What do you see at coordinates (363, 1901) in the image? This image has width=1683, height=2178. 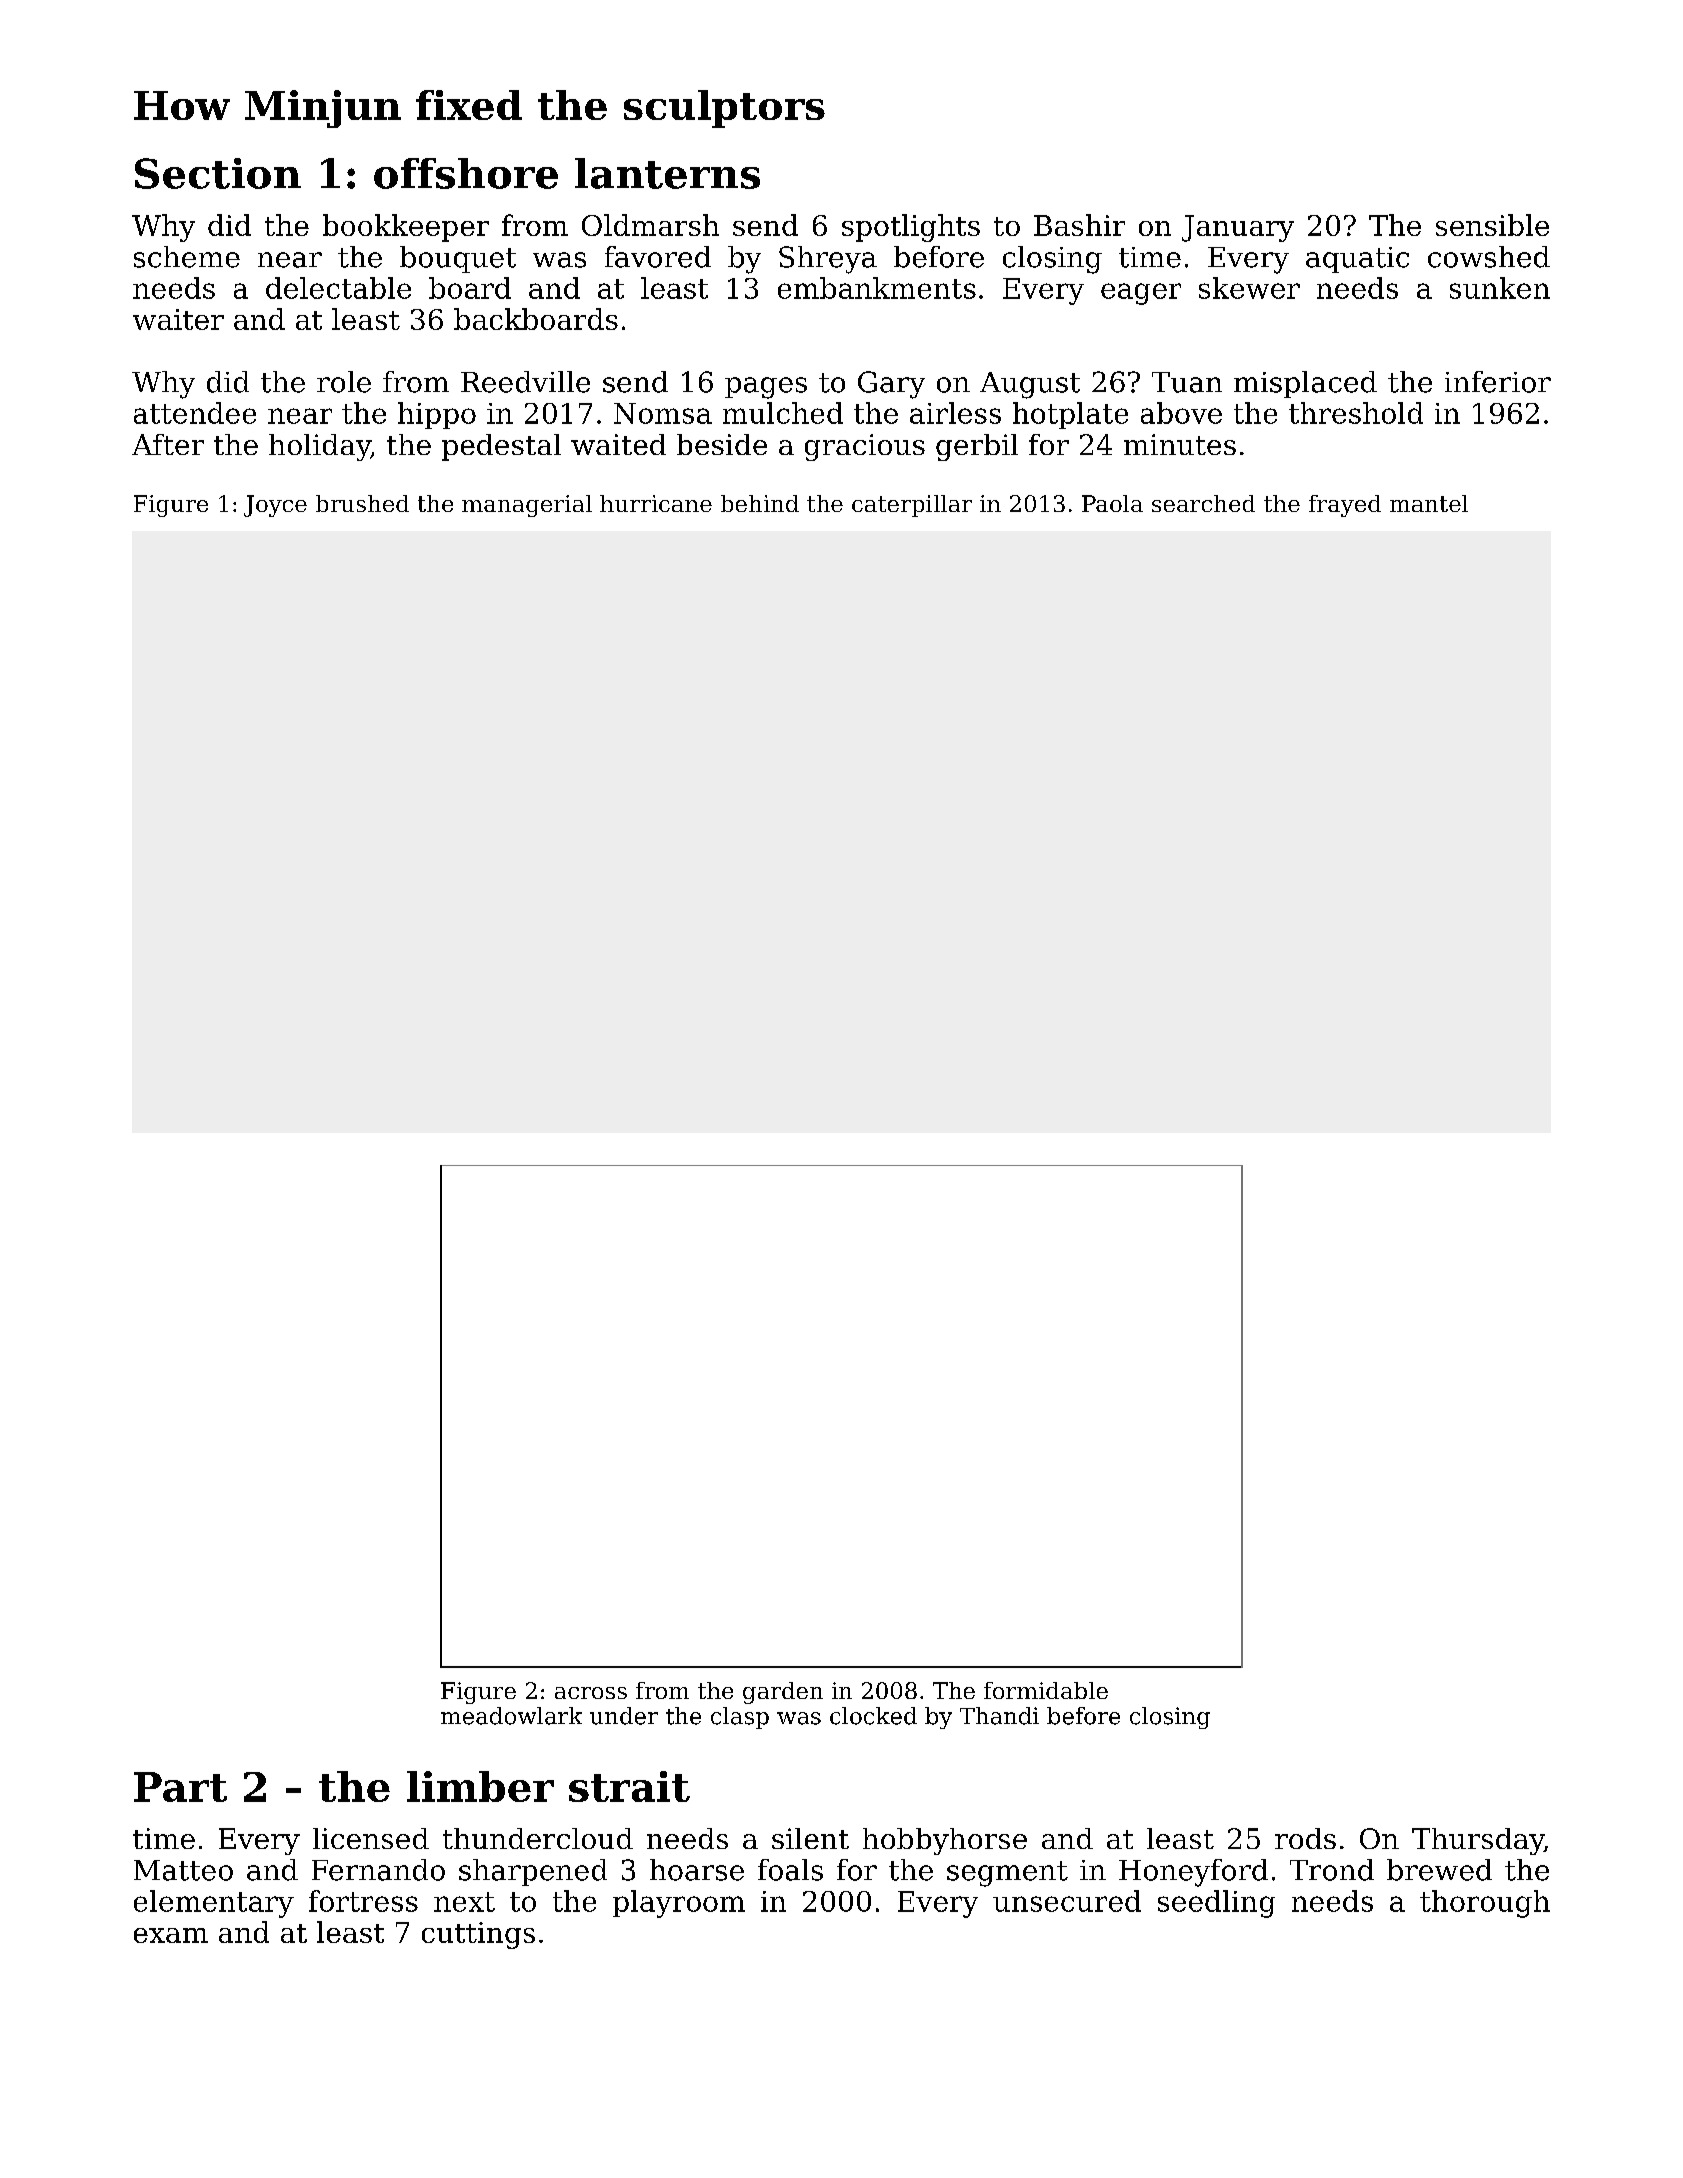 I see `fortress` at bounding box center [363, 1901].
